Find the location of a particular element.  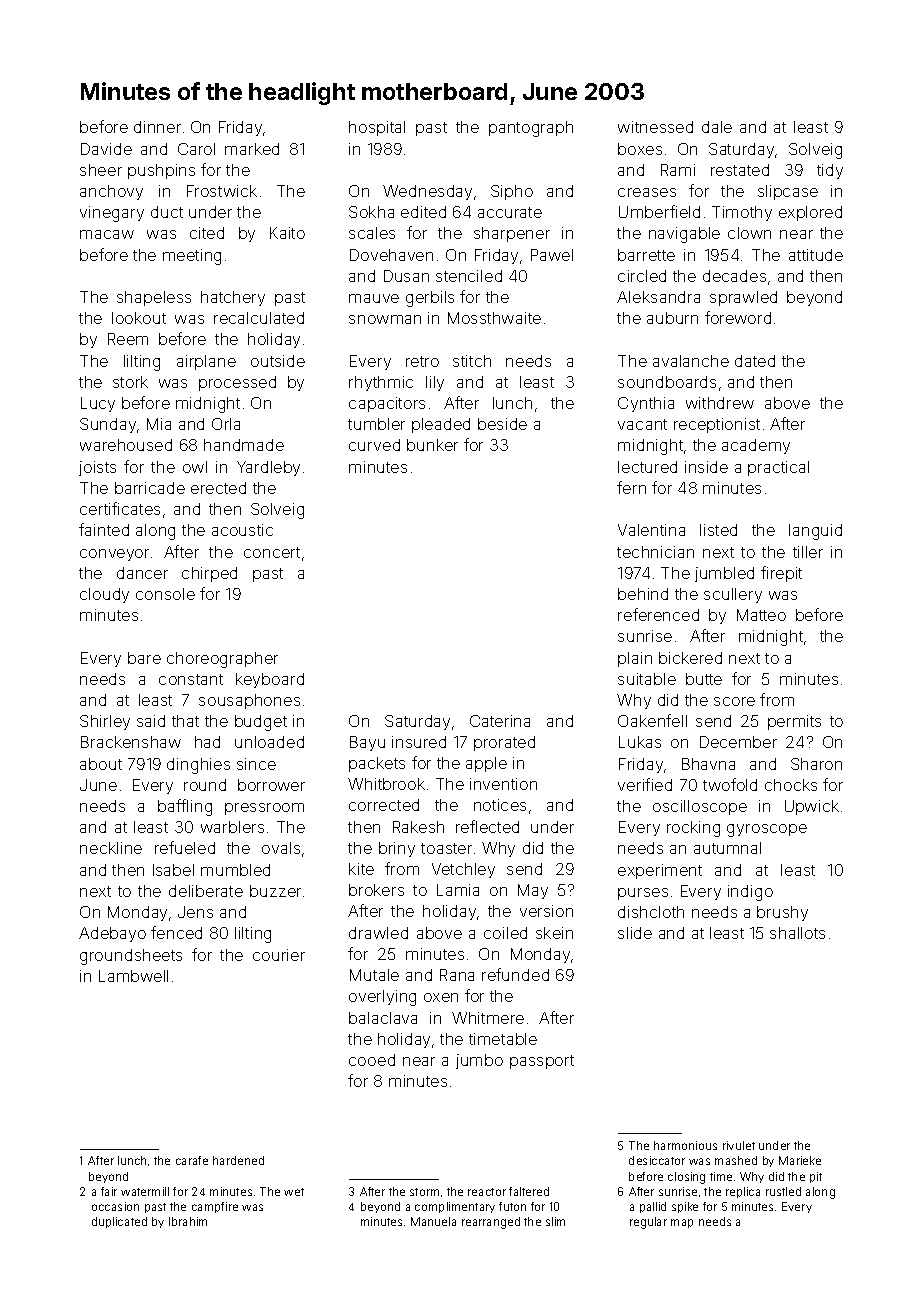

creases is located at coordinates (647, 192).
